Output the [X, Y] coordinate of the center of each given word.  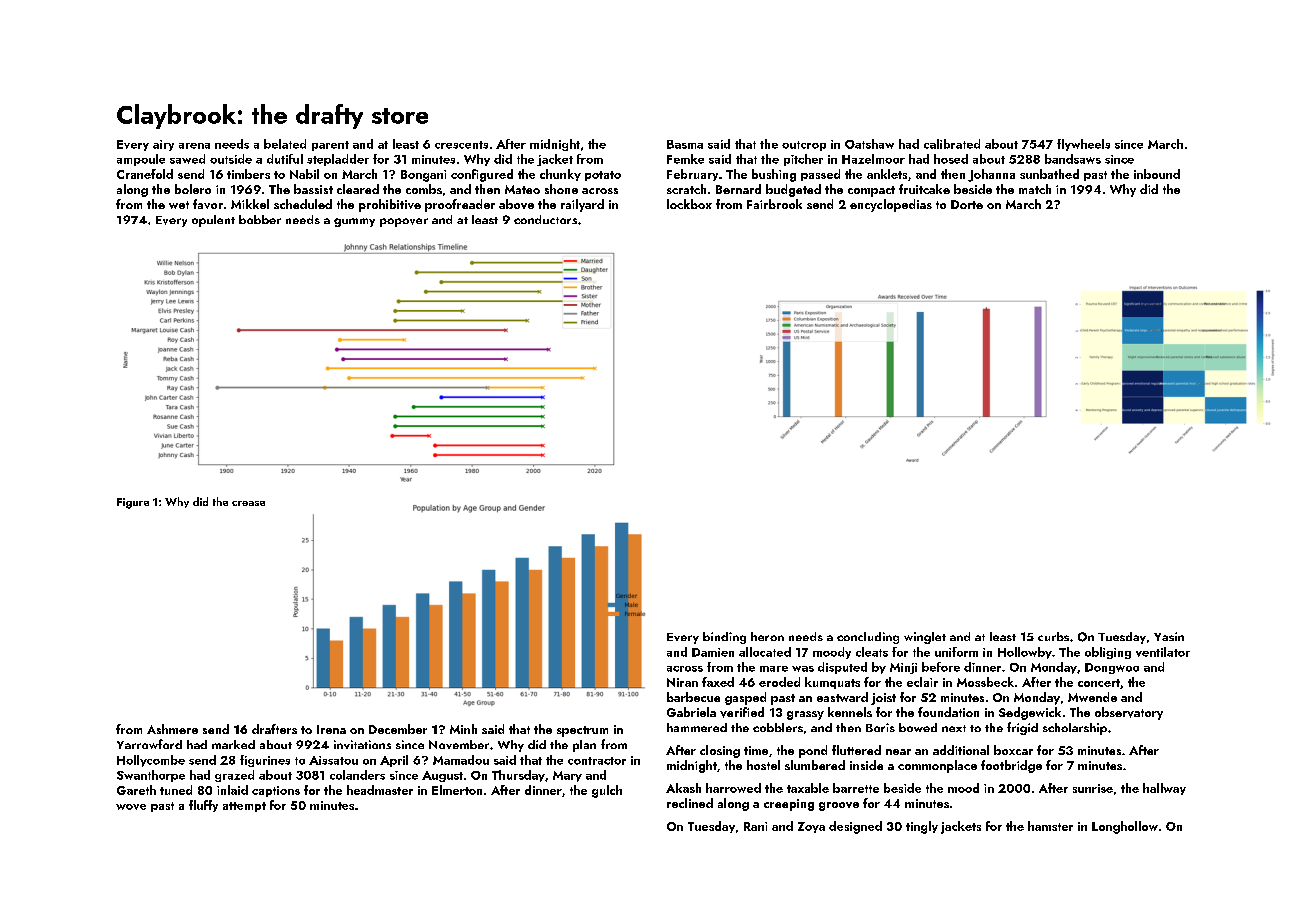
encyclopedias [891, 205]
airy [163, 145]
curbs [1053, 636]
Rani [755, 826]
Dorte [967, 204]
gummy [354, 222]
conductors [545, 219]
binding [724, 638]
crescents [461, 145]
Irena [331, 729]
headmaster [380, 790]
